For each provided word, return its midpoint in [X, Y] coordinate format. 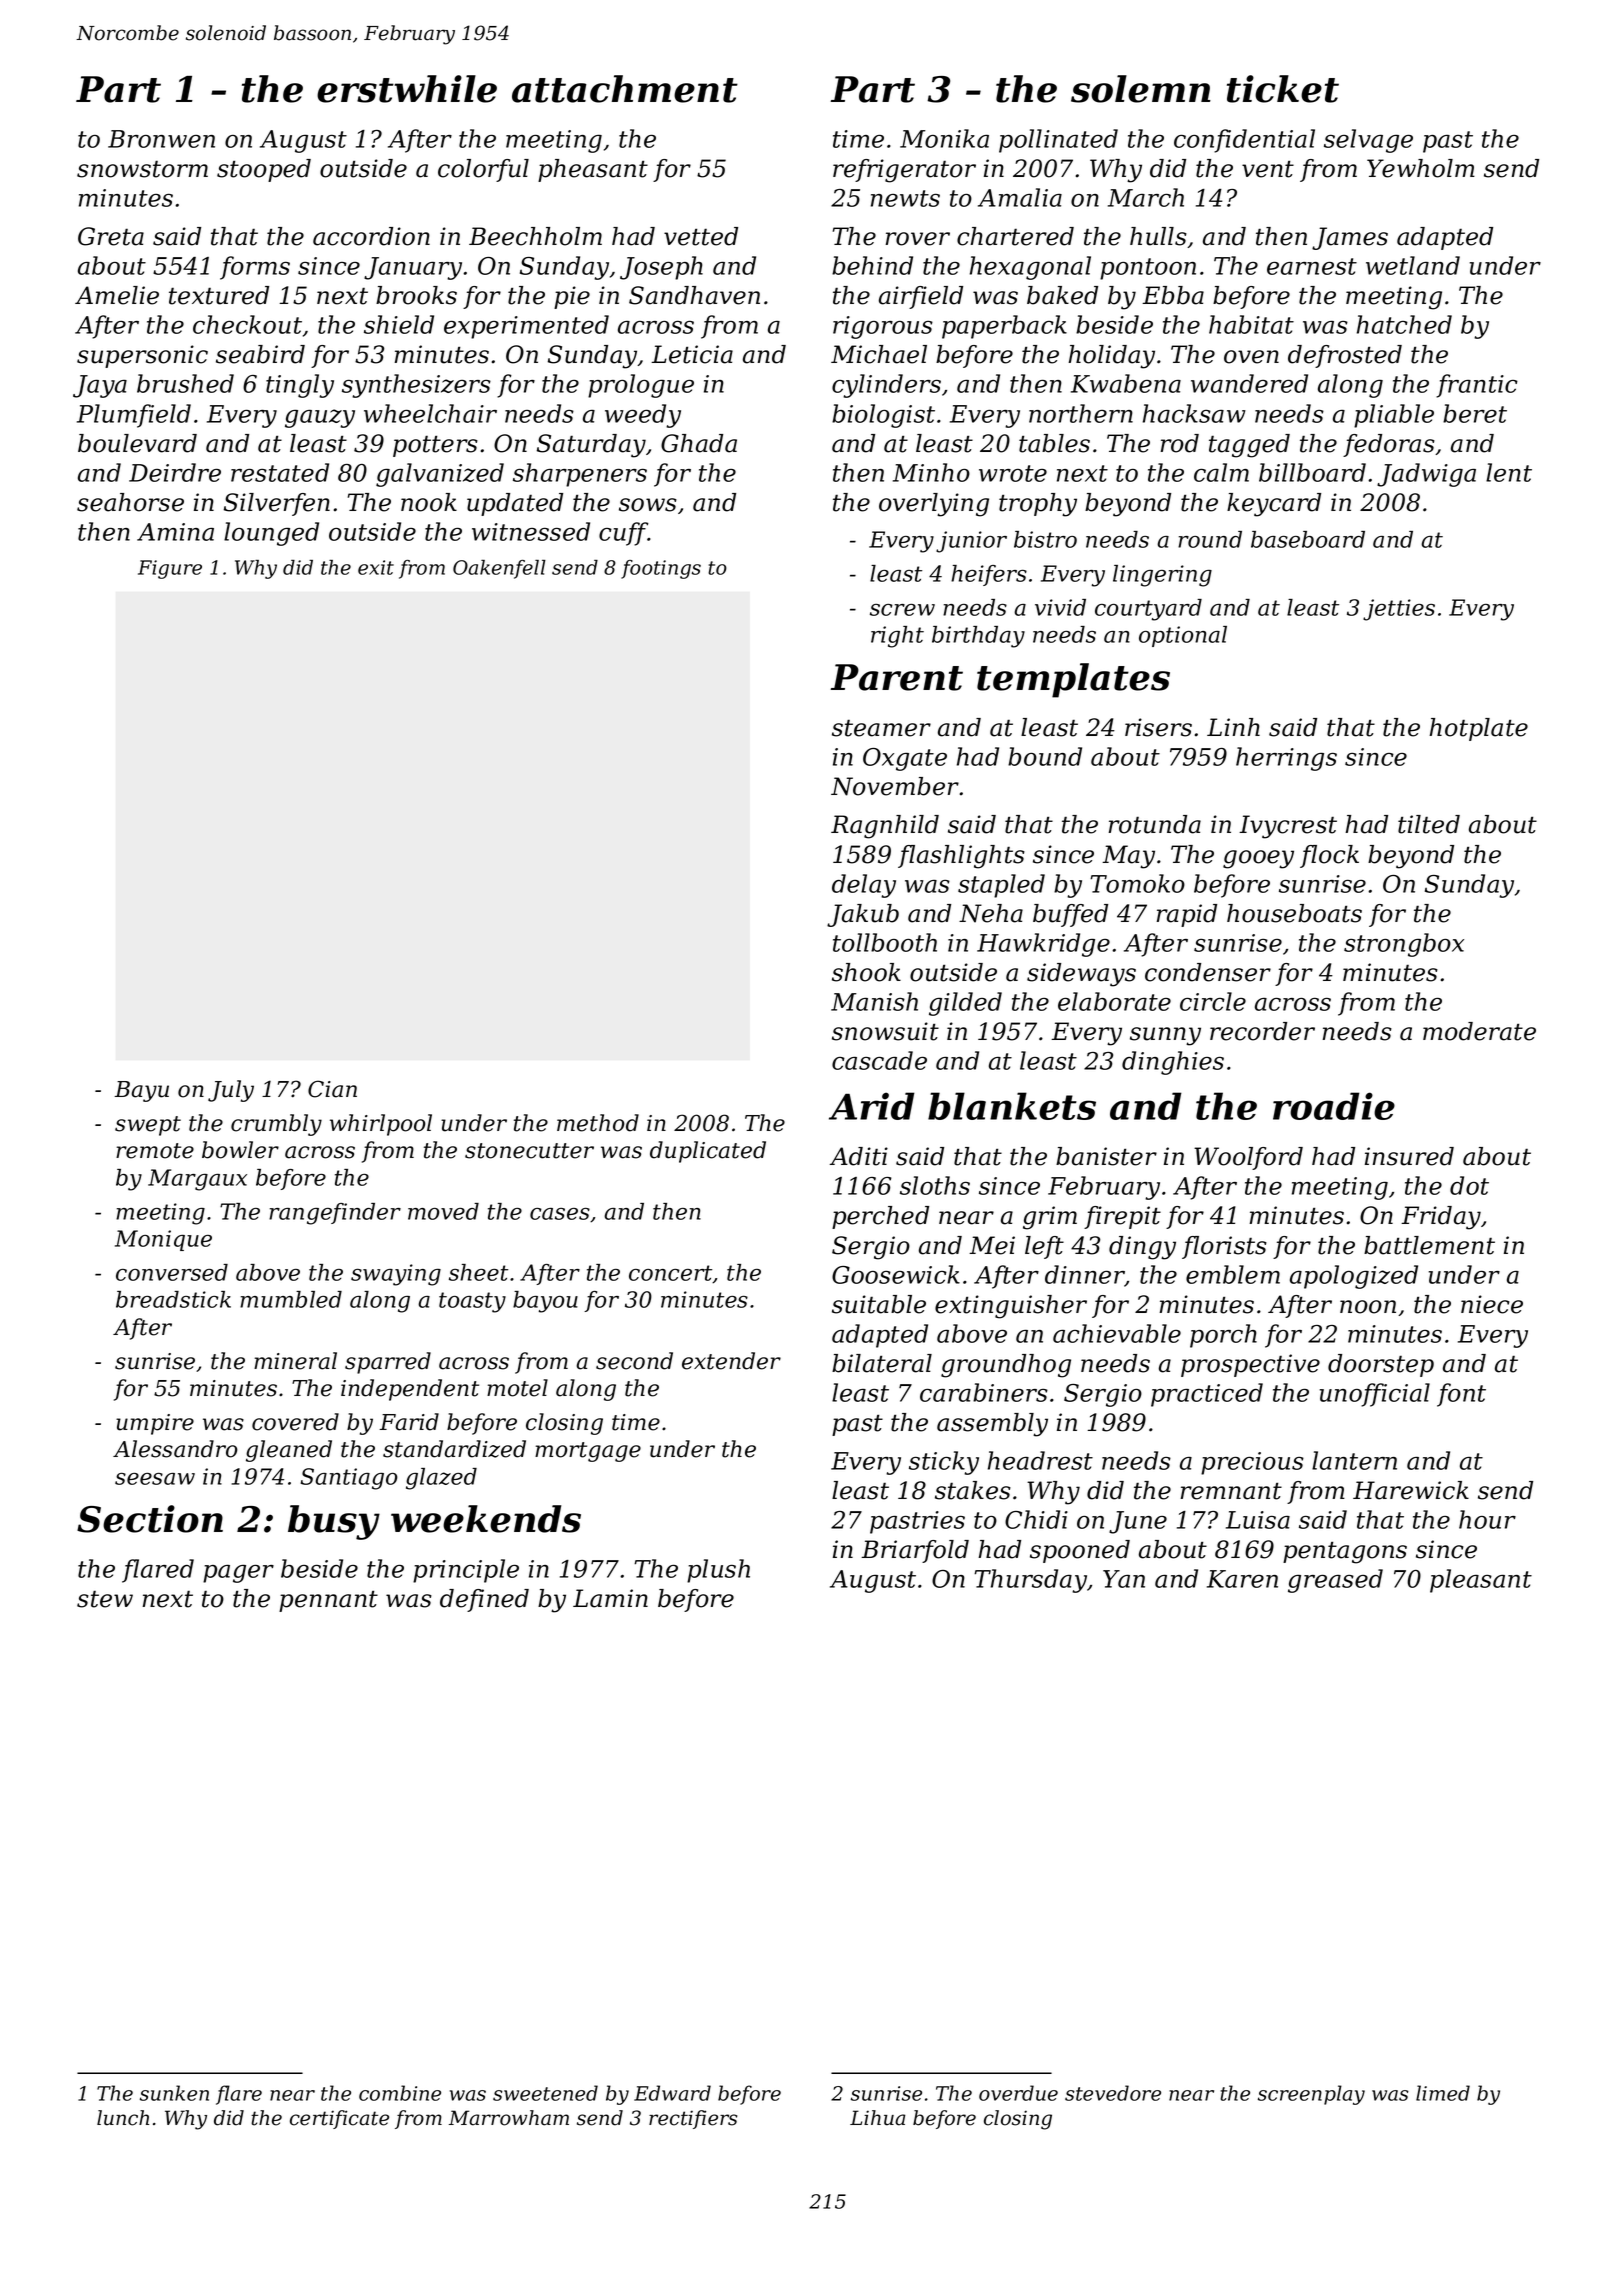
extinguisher [1011, 1307]
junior [971, 542]
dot [1469, 1185]
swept [148, 1126]
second [634, 1361]
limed [1443, 2093]
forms [255, 268]
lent [1509, 472]
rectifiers [693, 2119]
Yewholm [1421, 168]
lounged [271, 534]
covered [295, 1422]
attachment [625, 89]
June [1138, 1522]
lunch [123, 2118]
